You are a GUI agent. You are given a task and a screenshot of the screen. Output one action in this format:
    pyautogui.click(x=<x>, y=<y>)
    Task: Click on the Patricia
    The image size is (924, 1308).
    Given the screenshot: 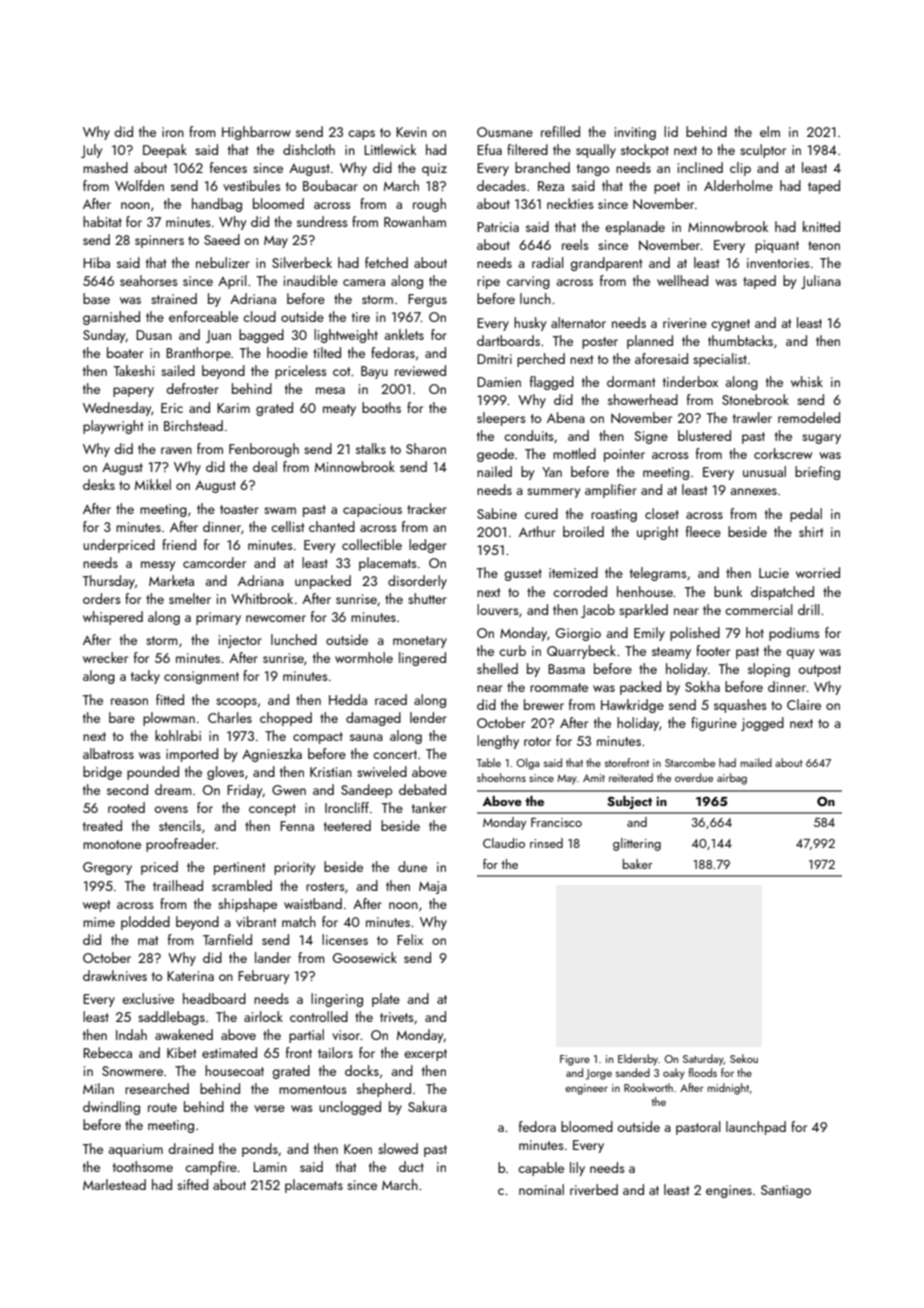 What is the action you would take?
    pyautogui.click(x=498, y=227)
